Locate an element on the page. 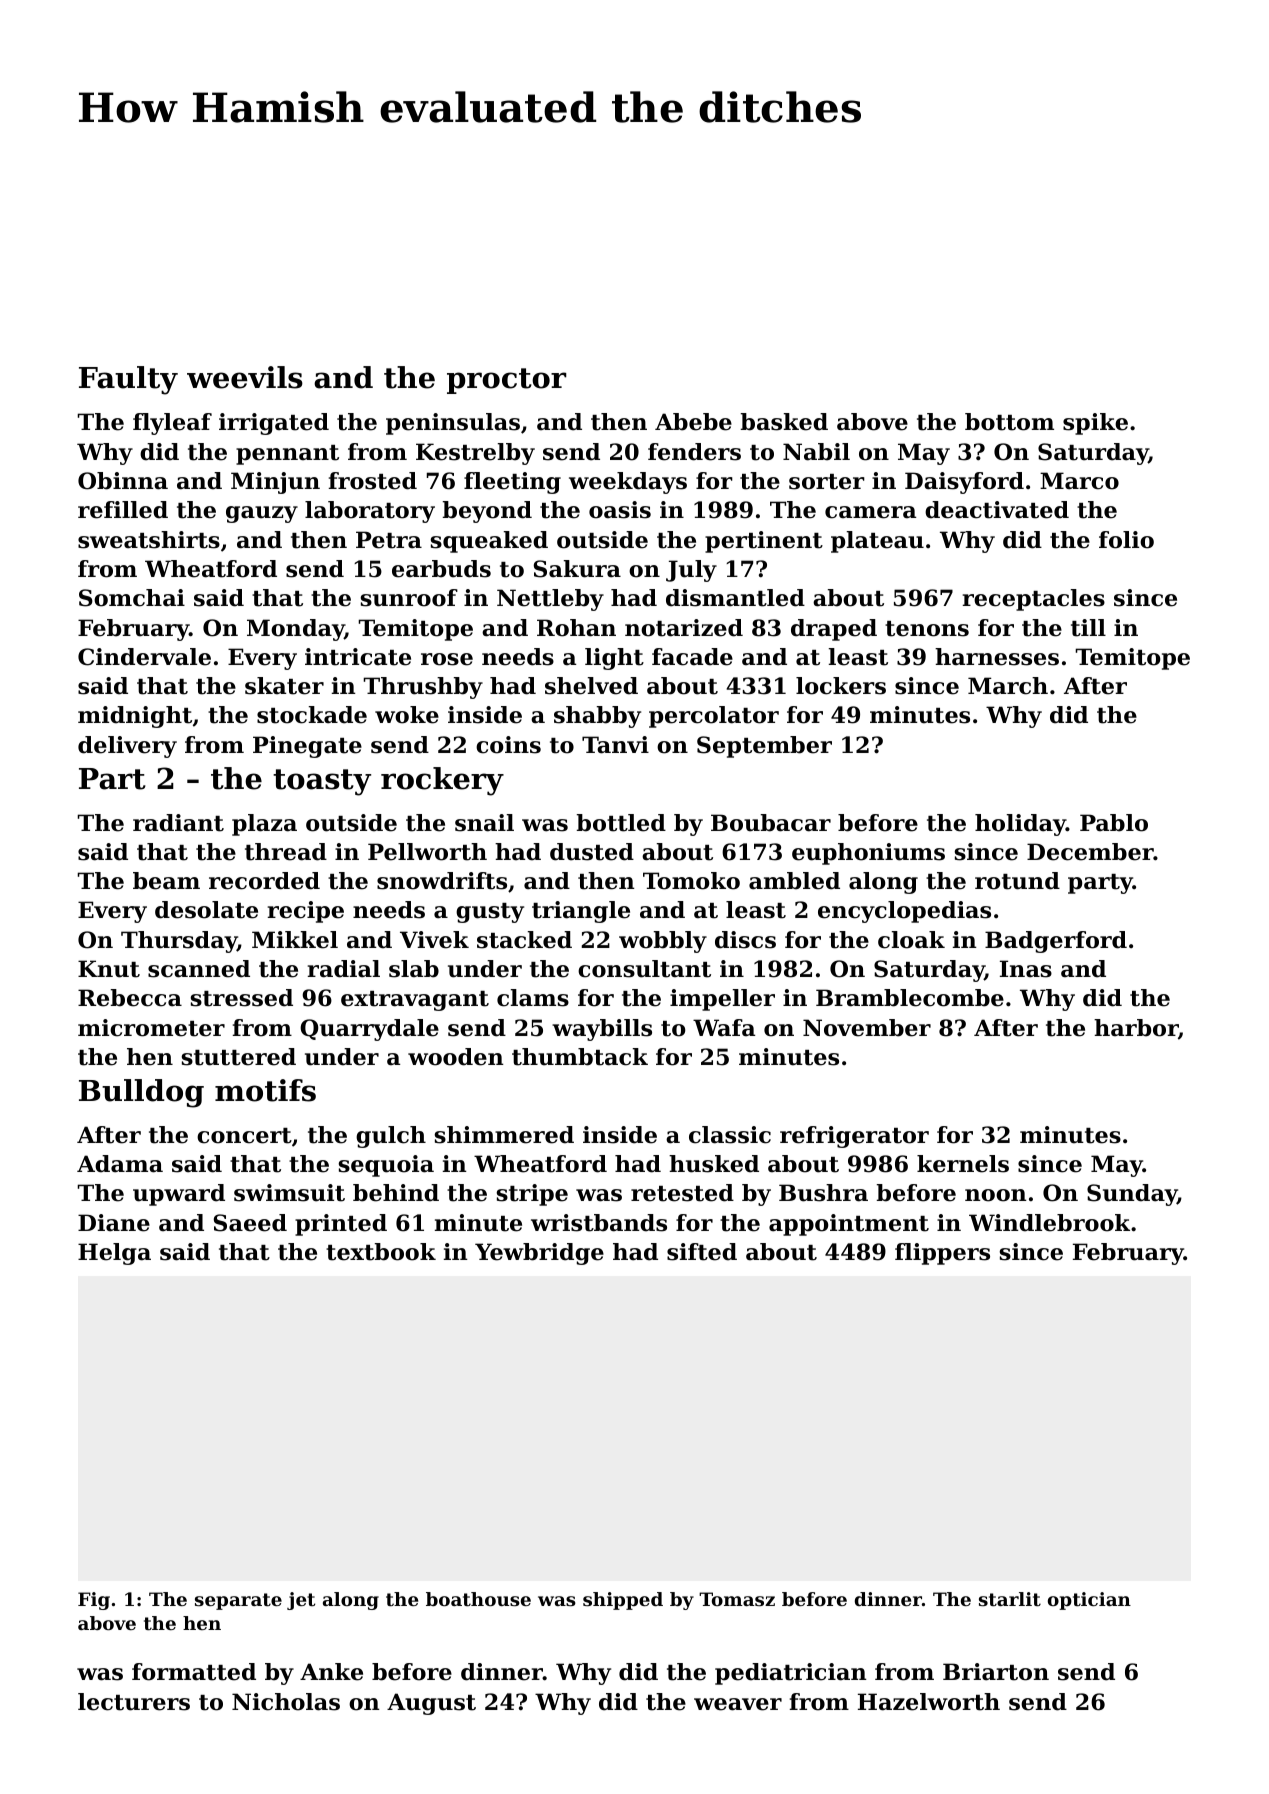 The height and width of the image is (1794, 1269). lecturers is located at coordinates (134, 1702).
